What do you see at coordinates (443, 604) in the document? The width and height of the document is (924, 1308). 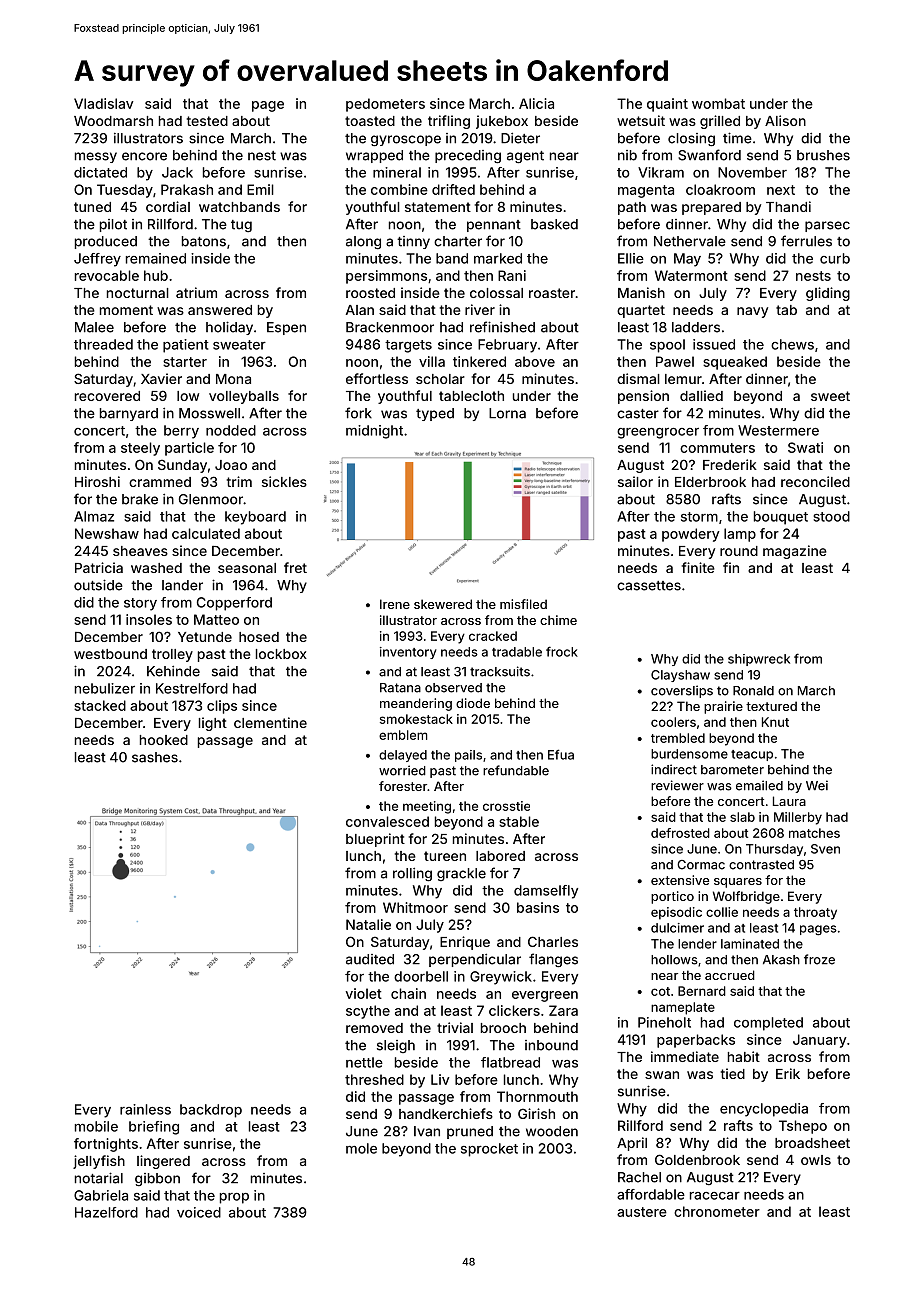 I see `skewered` at bounding box center [443, 604].
